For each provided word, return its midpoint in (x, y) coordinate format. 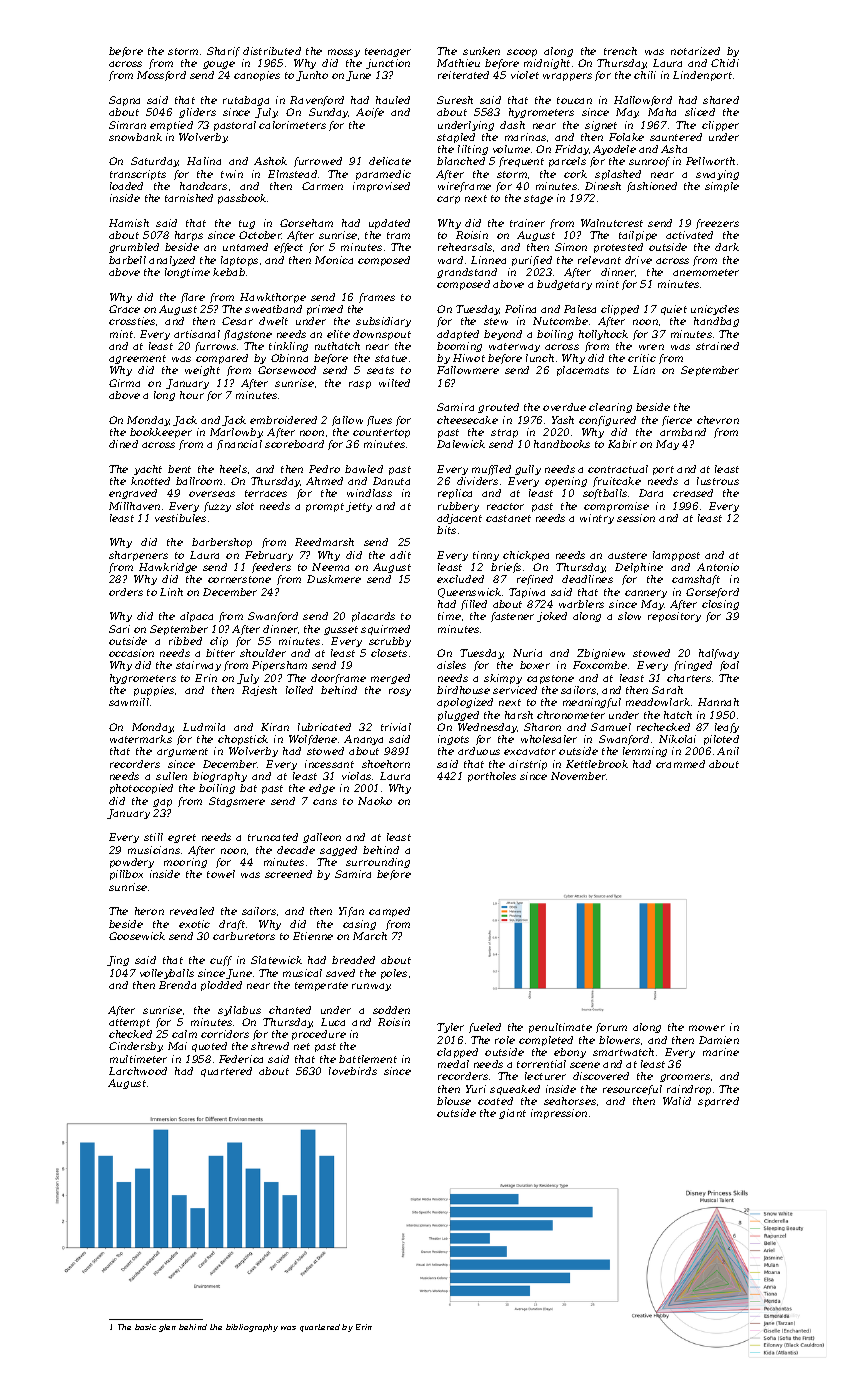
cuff (221, 961)
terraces (266, 493)
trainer (527, 223)
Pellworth (710, 161)
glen (167, 1328)
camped (389, 912)
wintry (597, 519)
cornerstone (239, 579)
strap (504, 433)
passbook (242, 199)
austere (627, 555)
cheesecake (467, 420)
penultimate (560, 1028)
